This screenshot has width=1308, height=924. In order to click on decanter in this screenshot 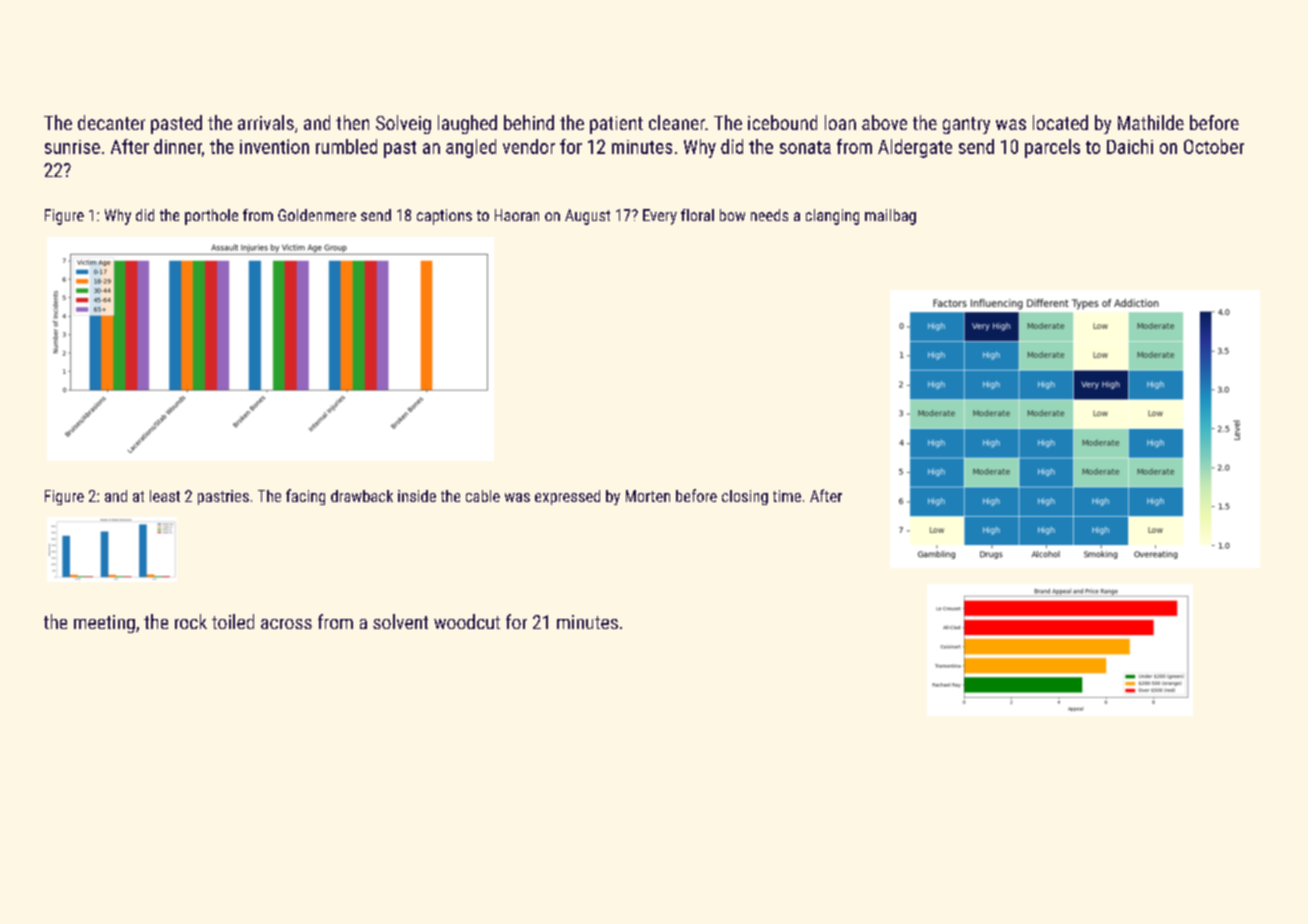, I will do `click(111, 122)`.
